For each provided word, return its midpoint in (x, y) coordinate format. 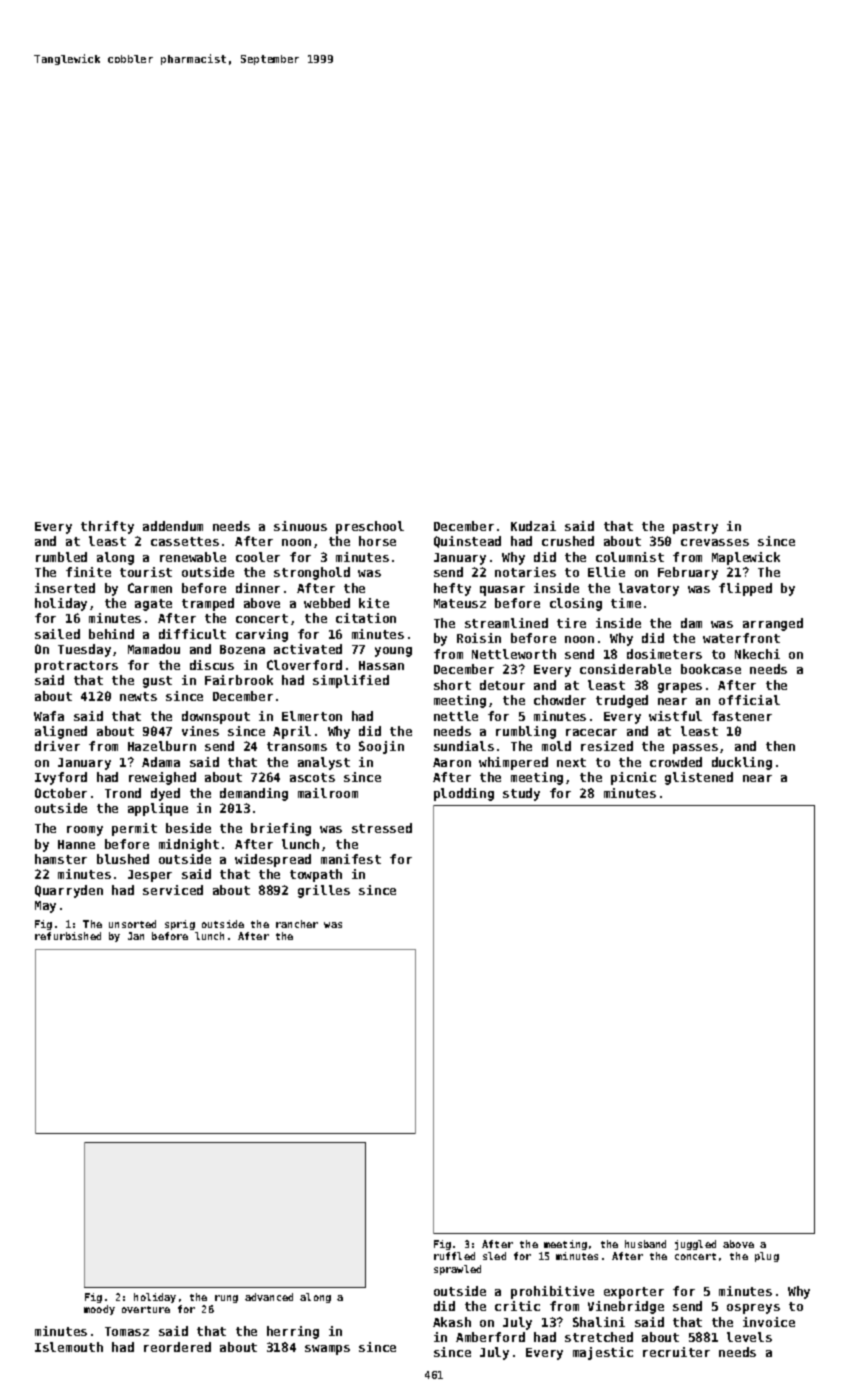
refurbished (68, 936)
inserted (65, 588)
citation (366, 618)
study (521, 794)
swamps (327, 1350)
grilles (324, 891)
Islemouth (69, 1347)
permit (134, 829)
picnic (633, 778)
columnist (630, 557)
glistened (699, 778)
